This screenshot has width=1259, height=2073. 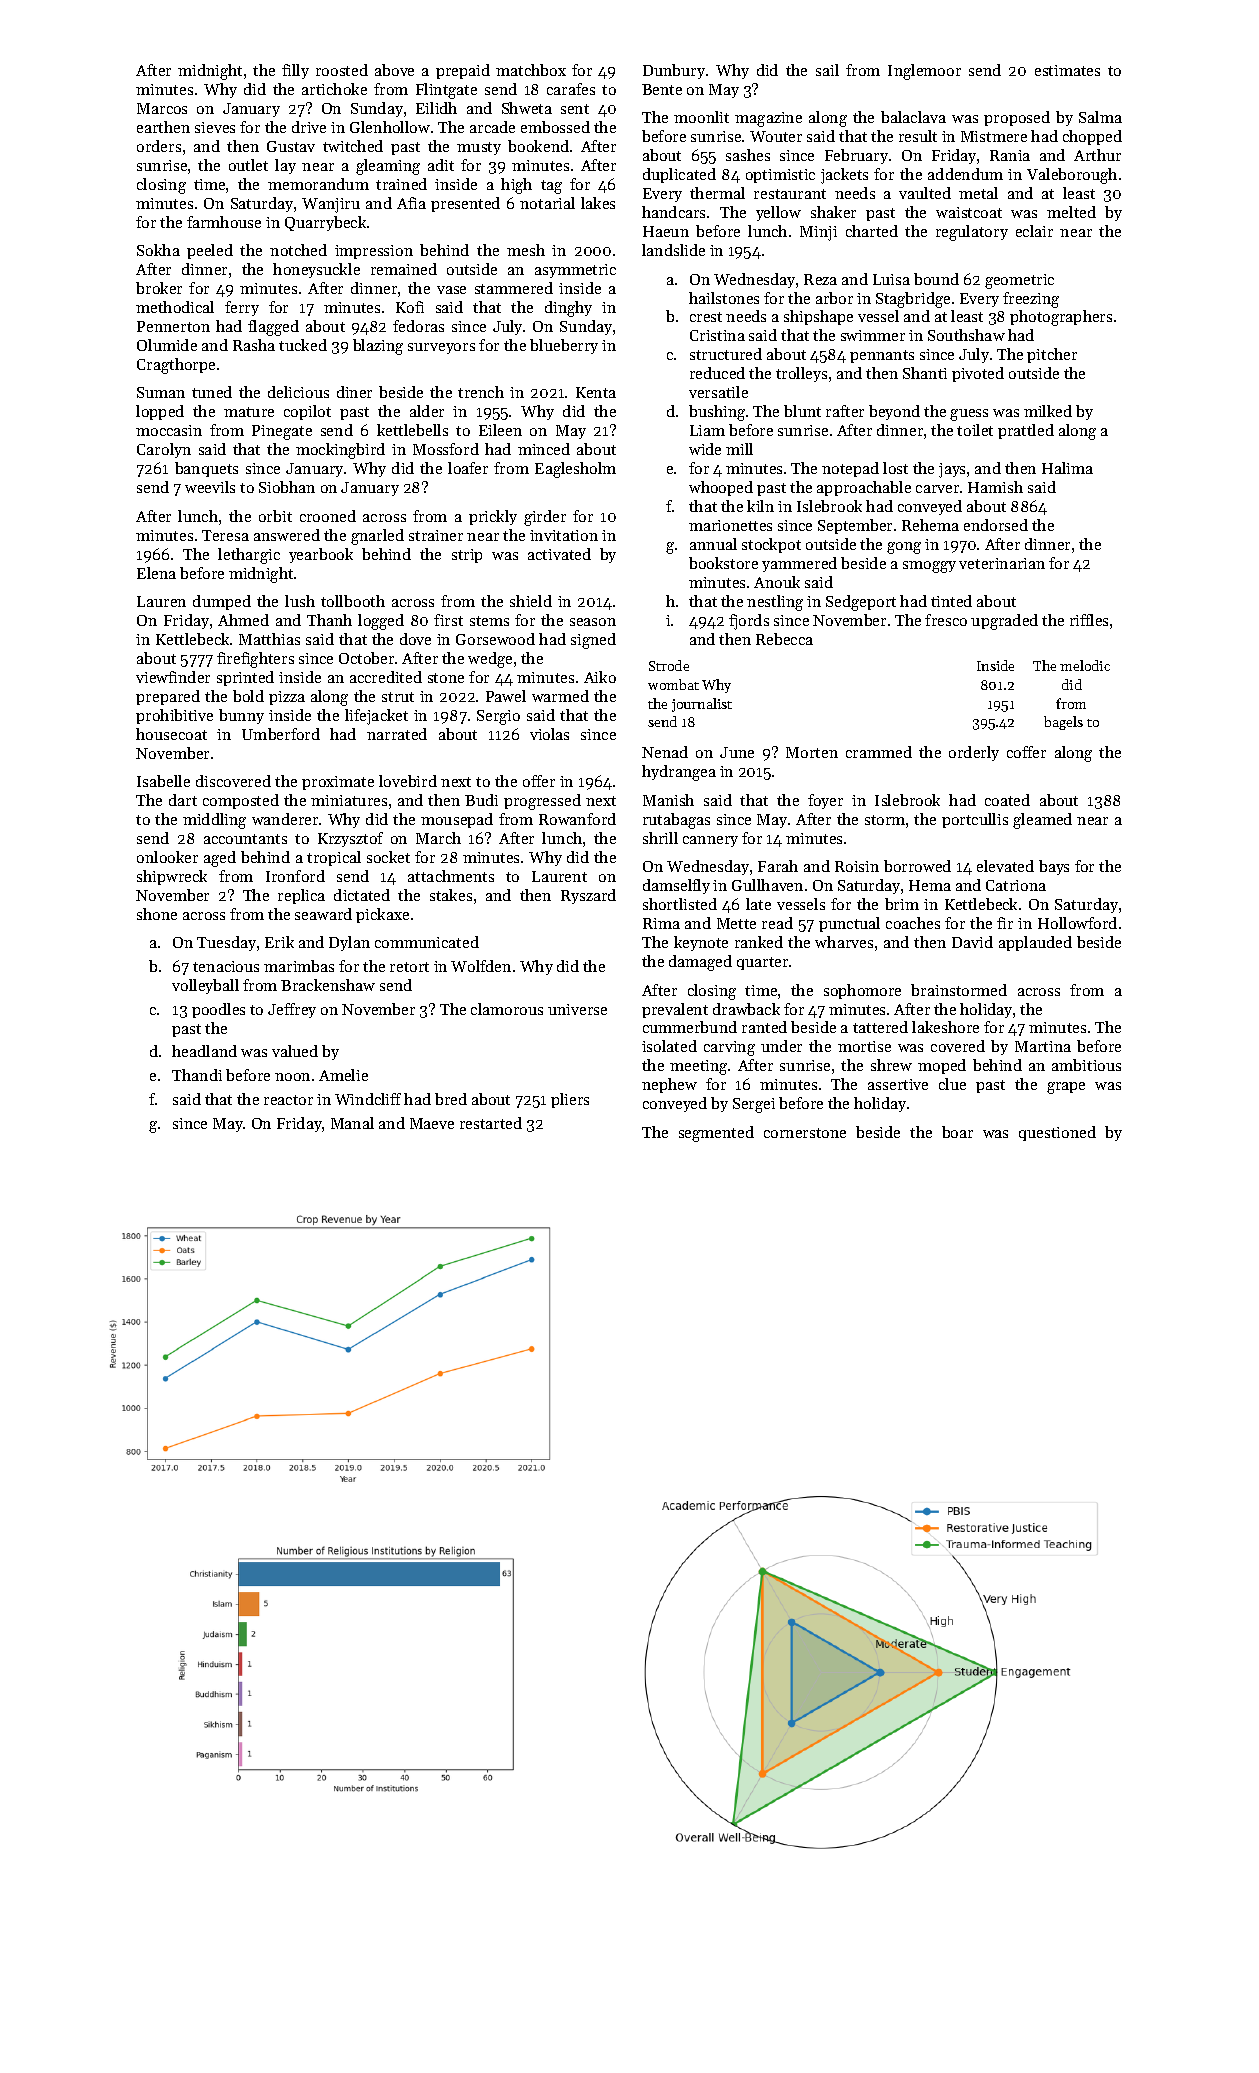 I want to click on roosted, so click(x=342, y=70).
